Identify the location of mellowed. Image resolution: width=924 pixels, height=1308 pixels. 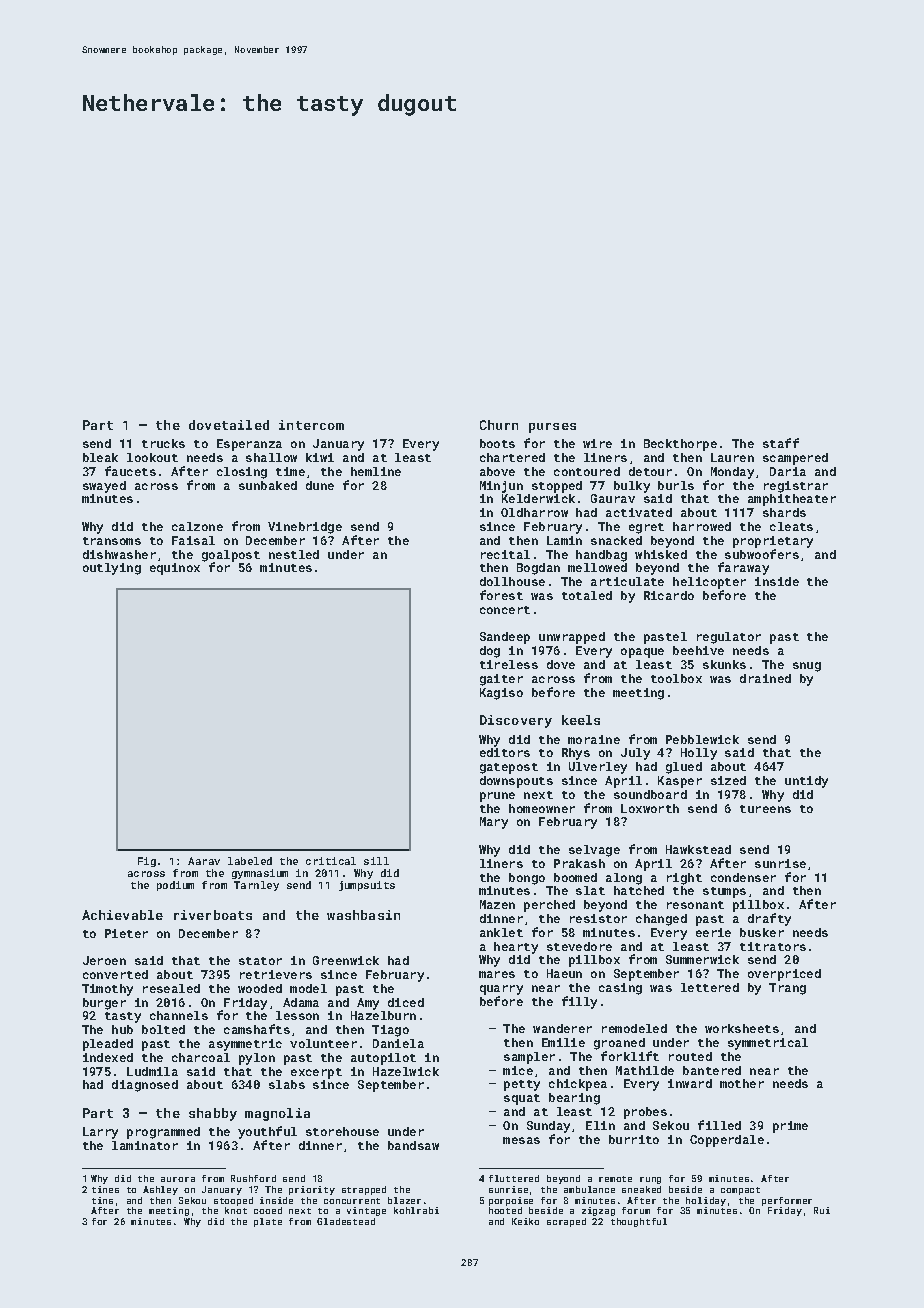
(597, 567).
